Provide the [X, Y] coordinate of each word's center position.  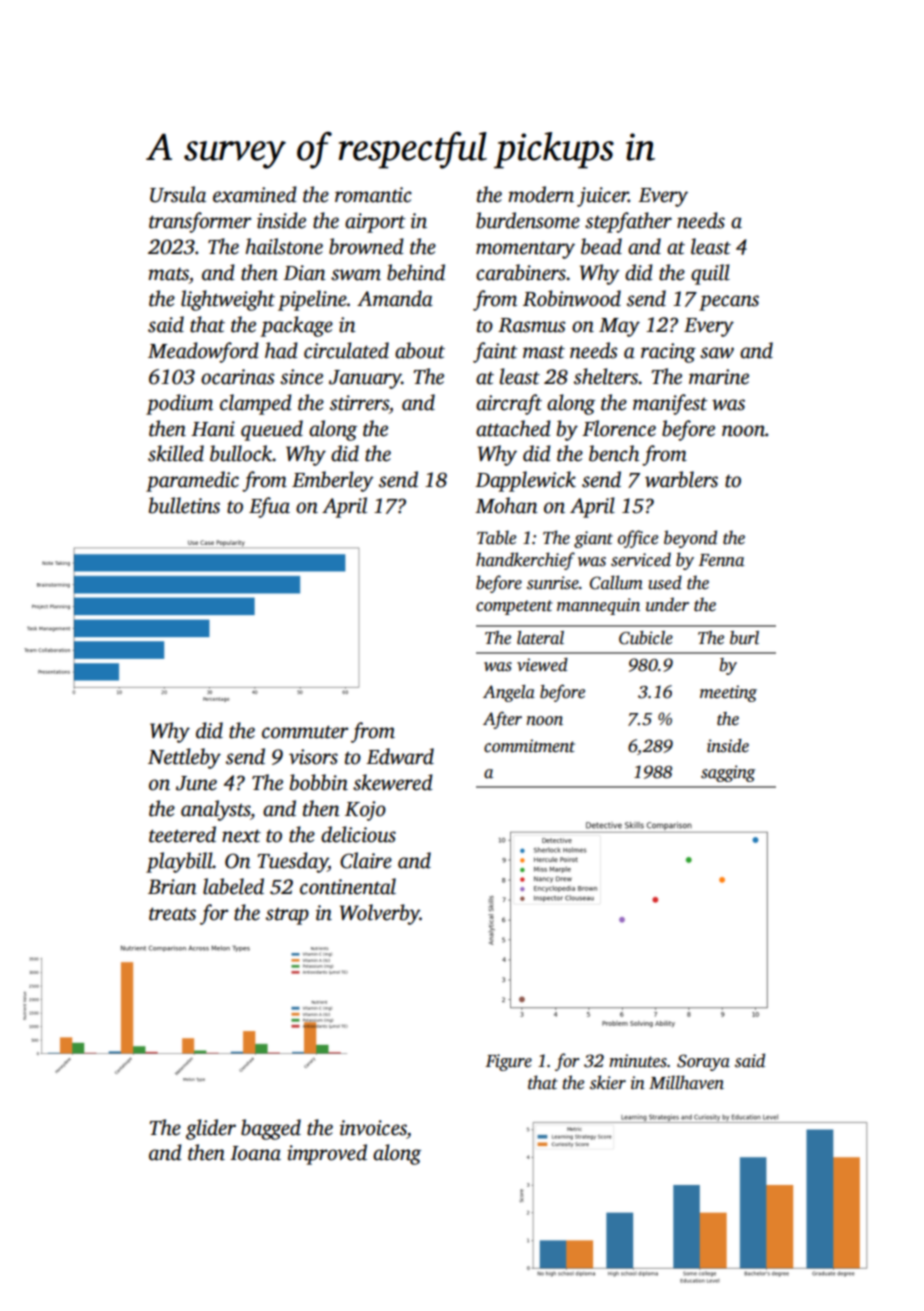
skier [608, 1082]
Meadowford [203, 352]
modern [541, 194]
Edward [400, 756]
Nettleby [184, 758]
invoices [373, 1128]
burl [744, 638]
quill [710, 274]
